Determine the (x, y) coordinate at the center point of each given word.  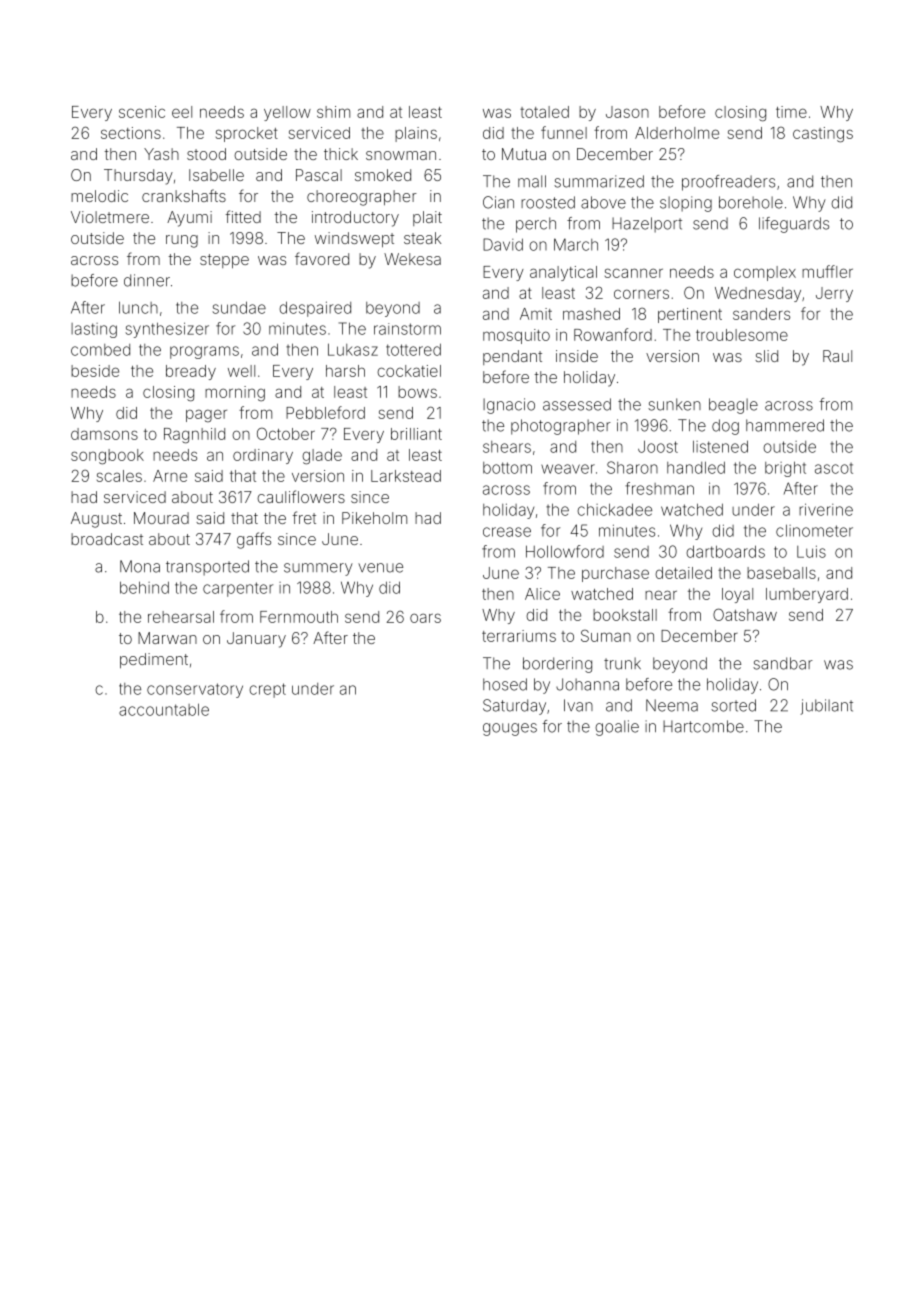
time (791, 112)
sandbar (783, 663)
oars (425, 618)
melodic (99, 196)
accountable (164, 709)
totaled (544, 112)
